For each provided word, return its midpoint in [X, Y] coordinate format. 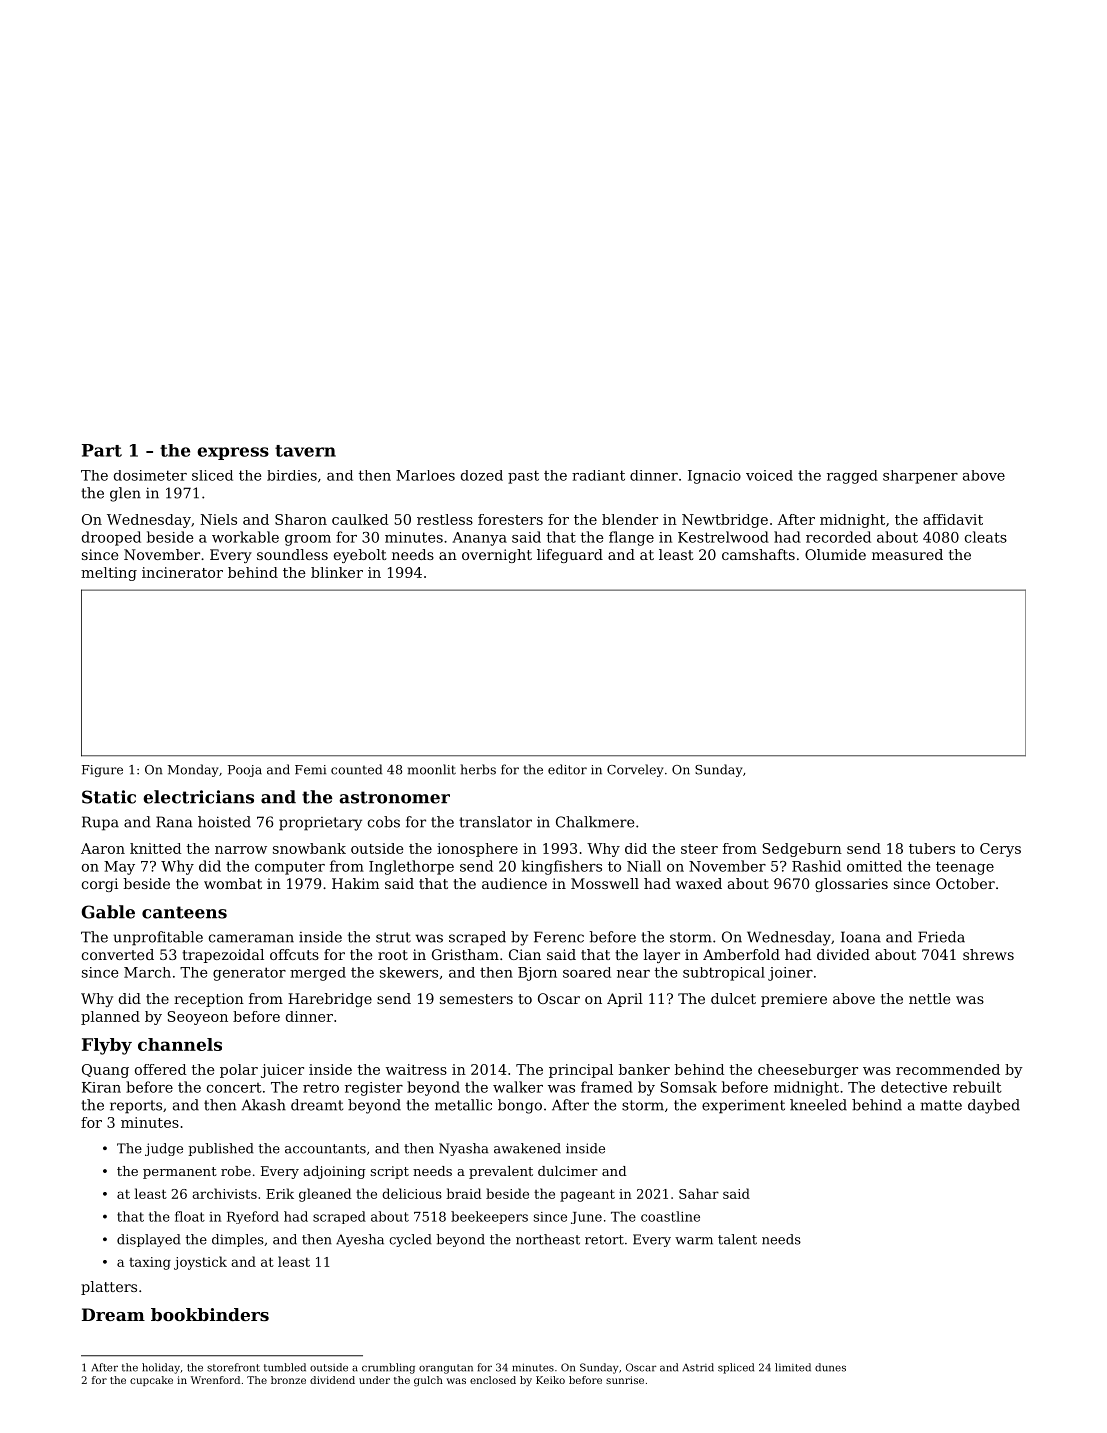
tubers [932, 848]
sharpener [920, 477]
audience [514, 883]
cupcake [151, 1381]
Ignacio [714, 477]
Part [102, 450]
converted [118, 954]
